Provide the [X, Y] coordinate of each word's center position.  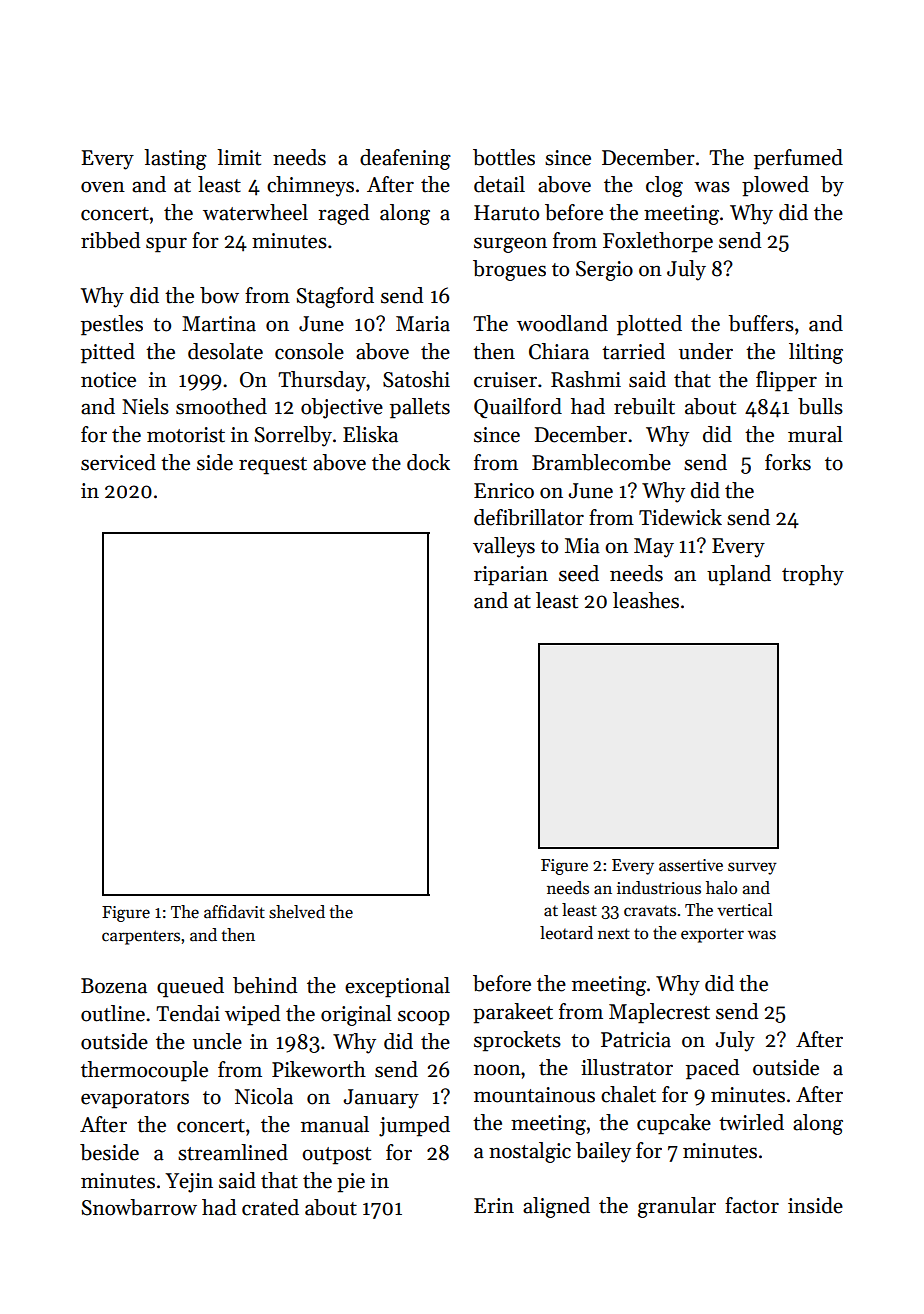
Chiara [559, 351]
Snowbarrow [139, 1207]
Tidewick [680, 517]
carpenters [141, 937]
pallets [420, 408]
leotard [566, 933]
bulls [820, 406]
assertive [691, 865]
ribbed [110, 240]
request [273, 466]
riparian [511, 576]
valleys [504, 547]
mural [815, 434]
